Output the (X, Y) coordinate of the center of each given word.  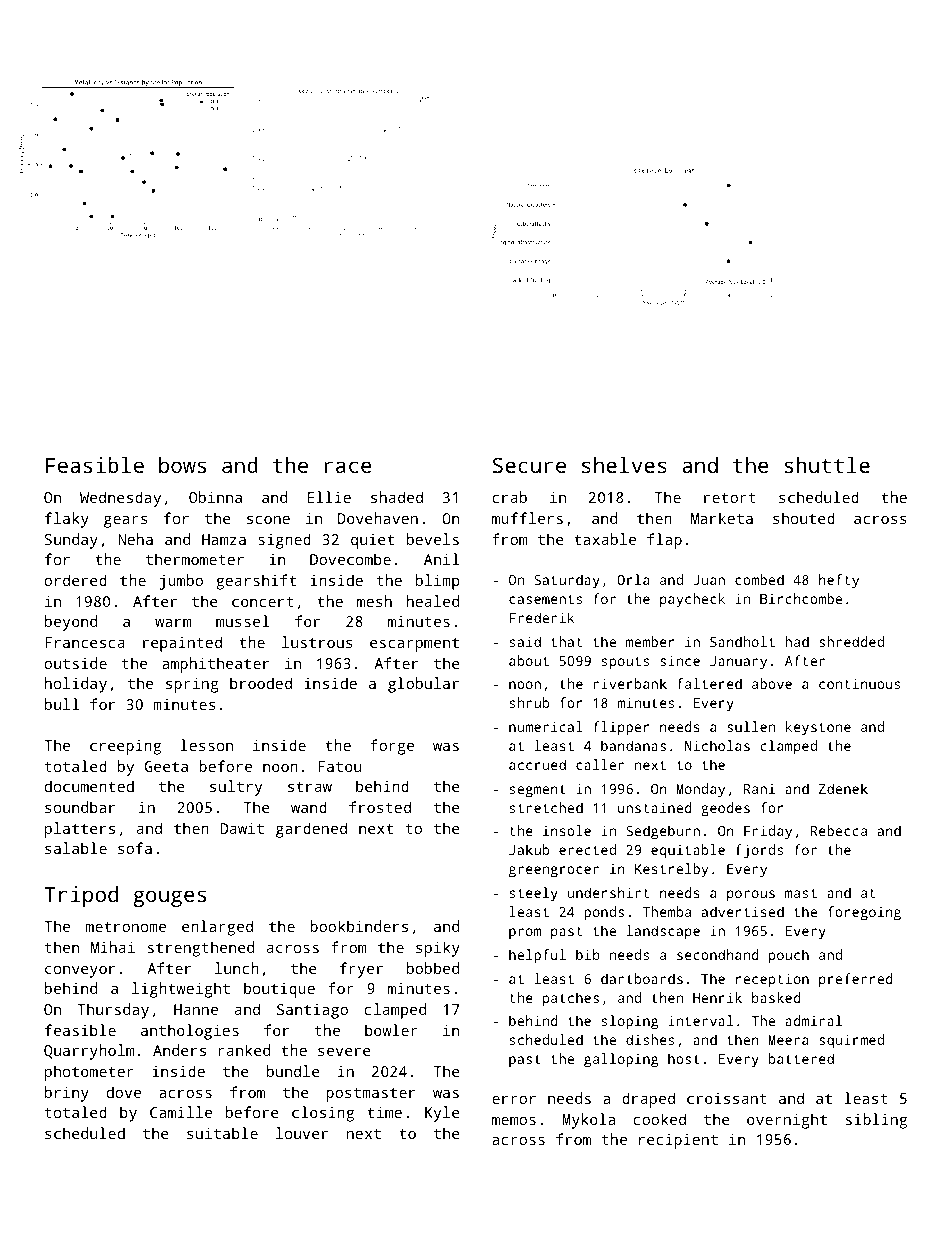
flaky (67, 520)
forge (392, 747)
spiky (438, 949)
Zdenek (843, 788)
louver (302, 1133)
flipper (621, 728)
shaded (397, 497)
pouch (789, 956)
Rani (759, 788)
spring (192, 685)
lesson (207, 745)
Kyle (442, 1114)
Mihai (113, 947)
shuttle (827, 465)
